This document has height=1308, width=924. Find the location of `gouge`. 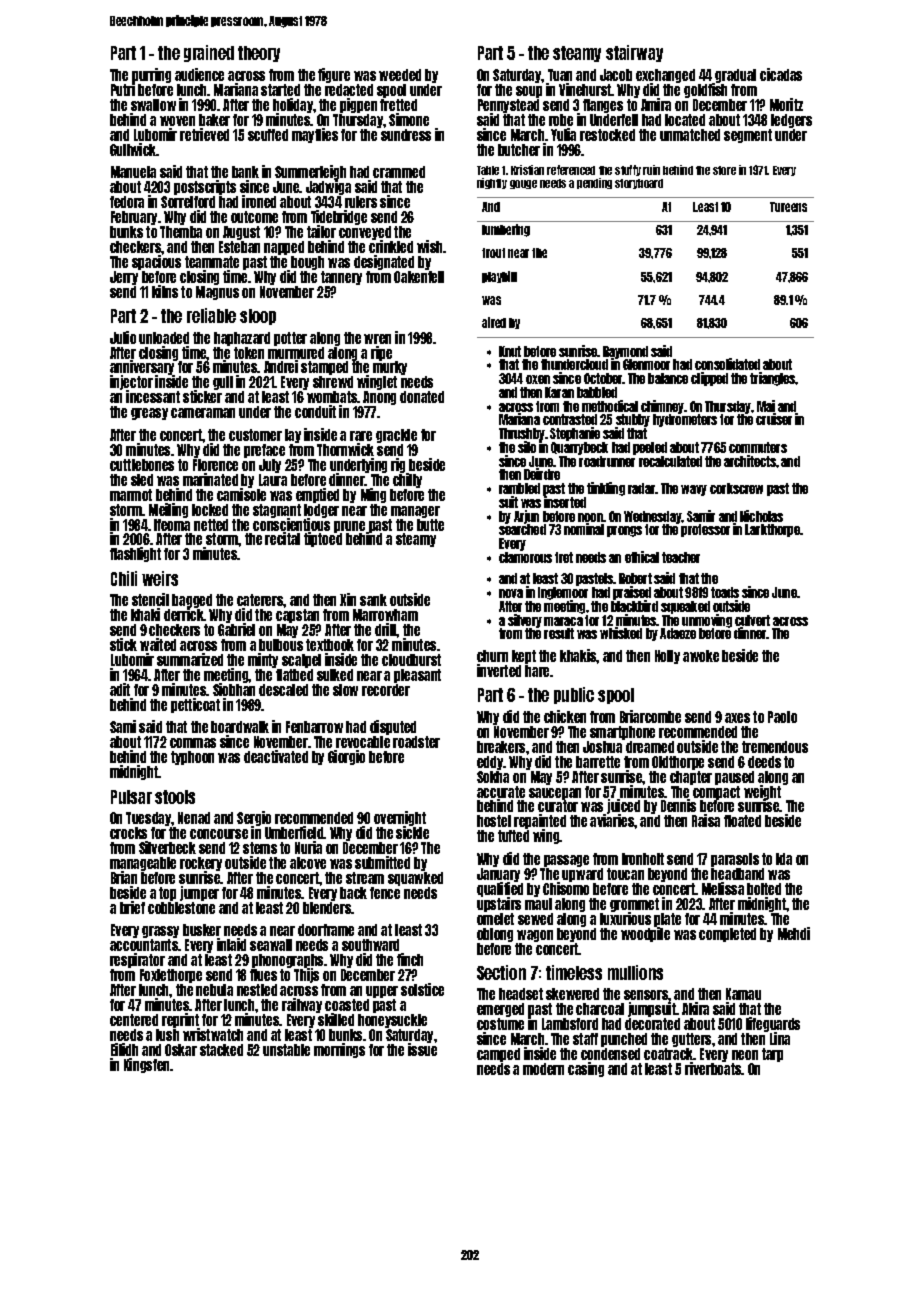

gouge is located at coordinates (523, 184).
